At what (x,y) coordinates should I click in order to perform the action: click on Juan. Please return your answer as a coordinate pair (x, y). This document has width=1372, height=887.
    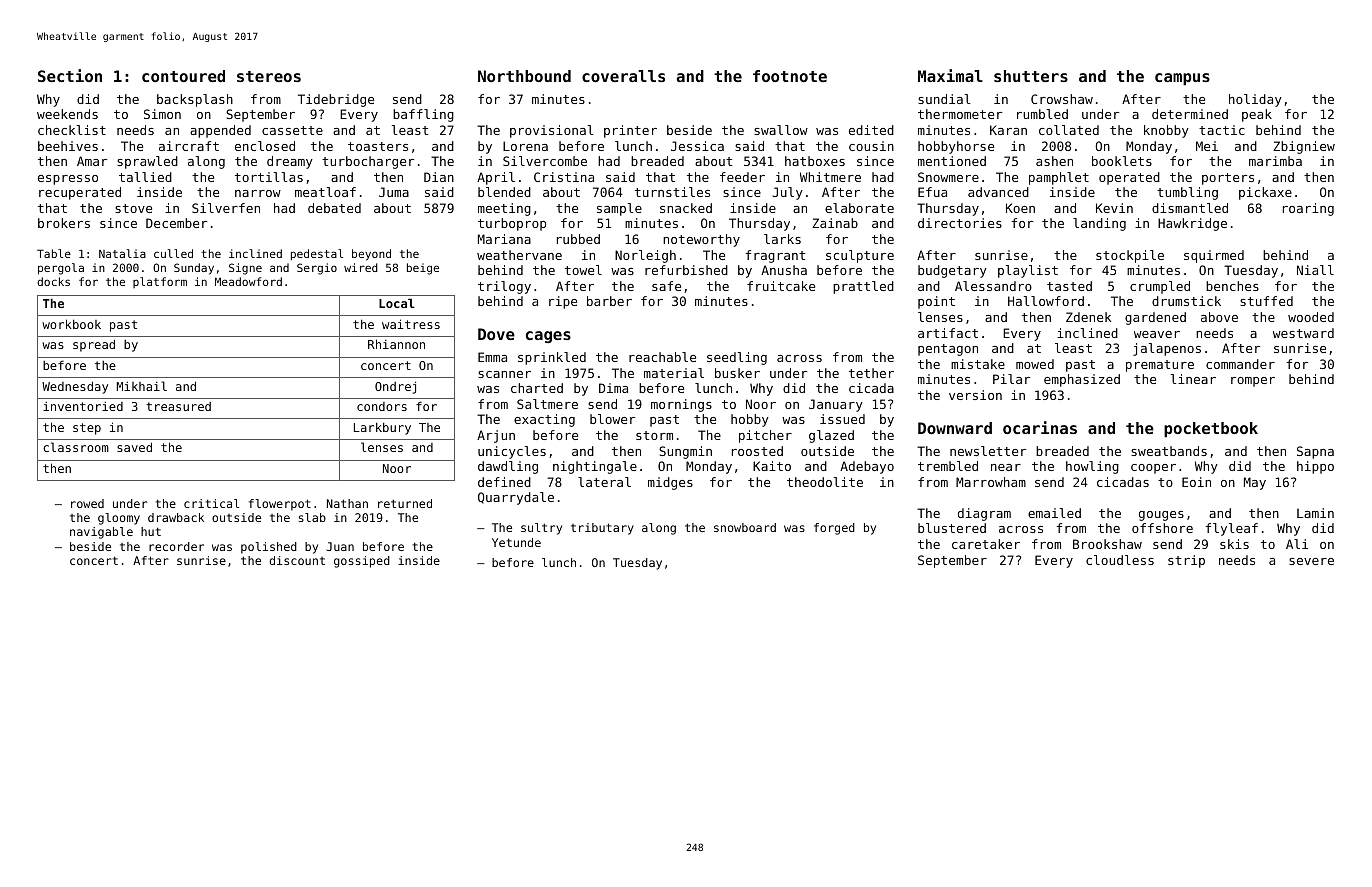
    Looking at the image, I should click on (340, 546).
